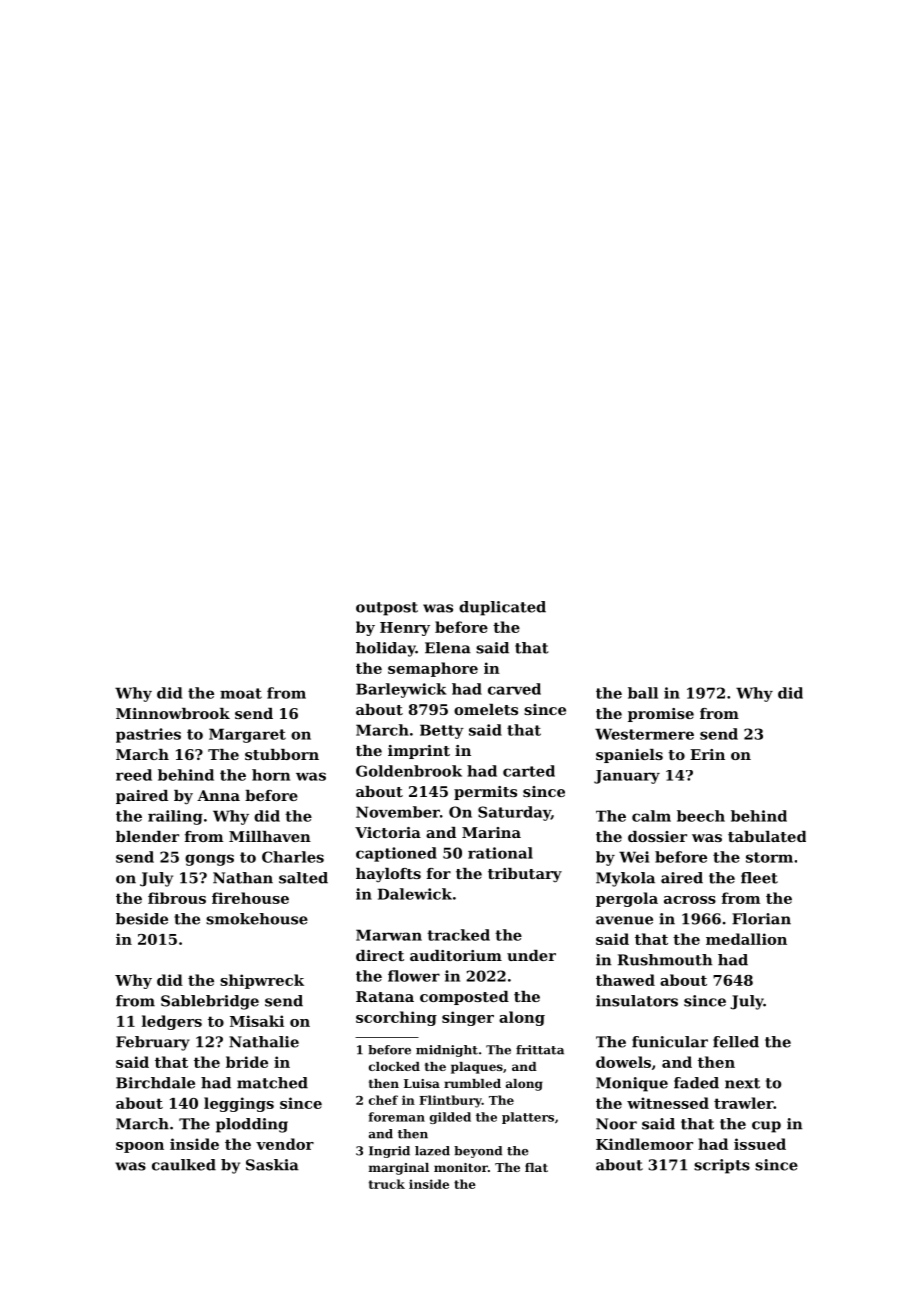 The height and width of the screenshot is (1308, 924). Describe the element at coordinates (722, 1166) in the screenshot. I see `scripts` at that location.
